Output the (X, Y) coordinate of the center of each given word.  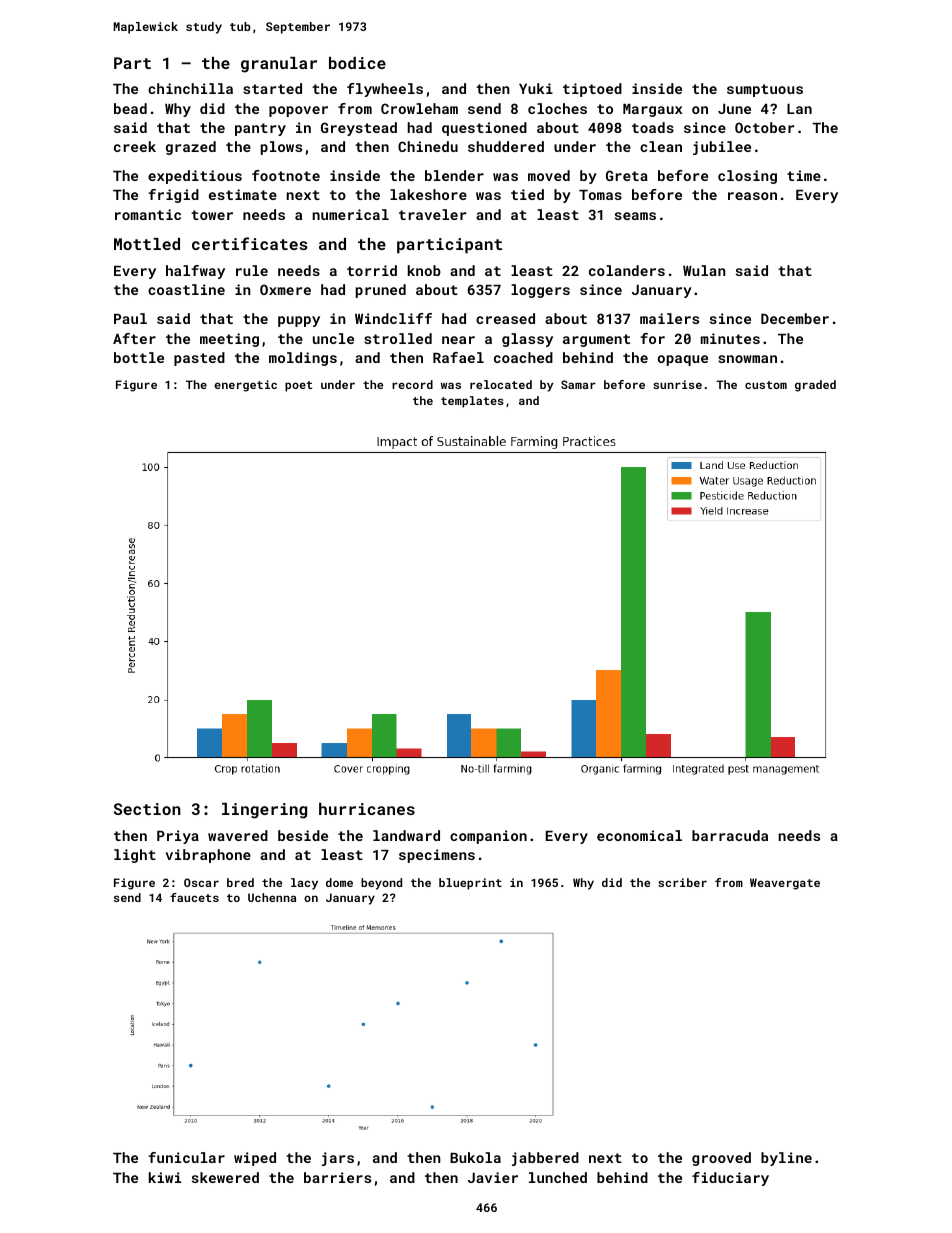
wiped (255, 1159)
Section (147, 809)
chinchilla (190, 88)
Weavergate (785, 884)
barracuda (730, 835)
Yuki (536, 88)
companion (488, 837)
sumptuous (765, 90)
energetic (245, 386)
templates (472, 402)
